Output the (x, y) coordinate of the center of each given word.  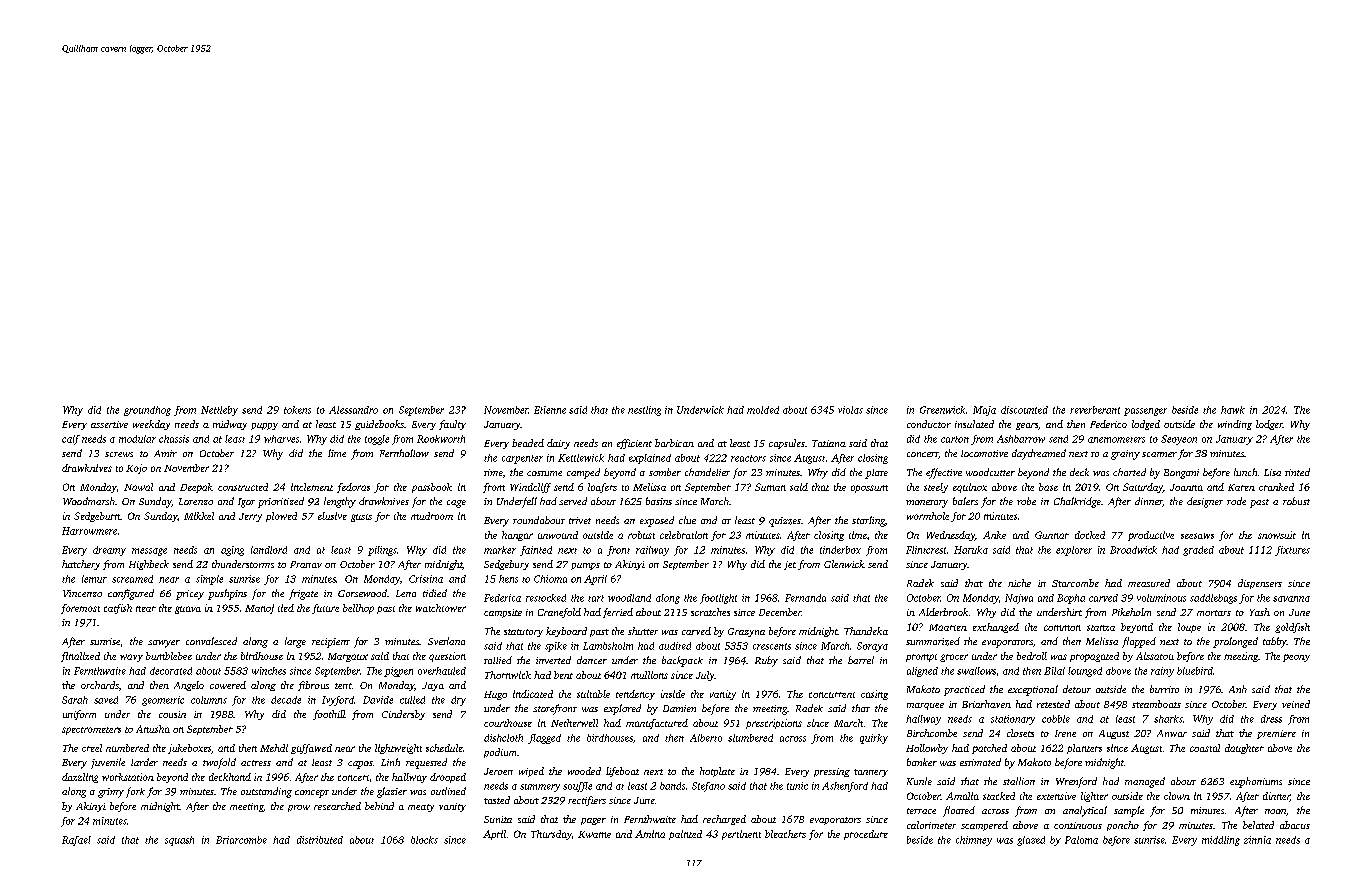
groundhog (147, 411)
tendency (635, 695)
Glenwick (844, 564)
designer (1205, 502)
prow (299, 808)
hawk (1233, 410)
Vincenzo (82, 593)
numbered (127, 748)
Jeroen (498, 771)
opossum (869, 489)
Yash (1260, 612)
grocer (954, 658)
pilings (382, 551)
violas (850, 410)
